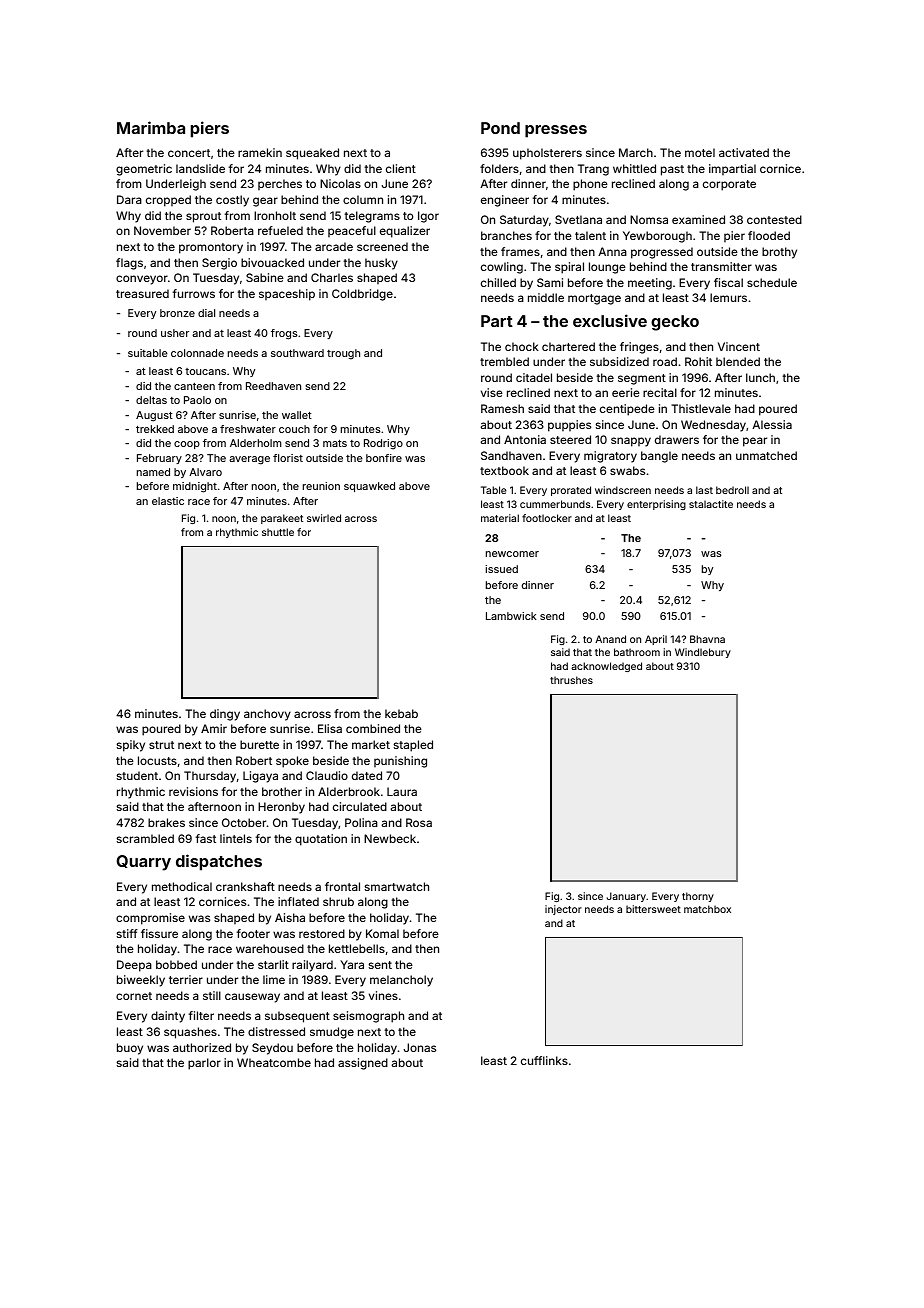 This screenshot has width=924, height=1308. What do you see at coordinates (282, 519) in the screenshot?
I see `parakeet` at bounding box center [282, 519].
